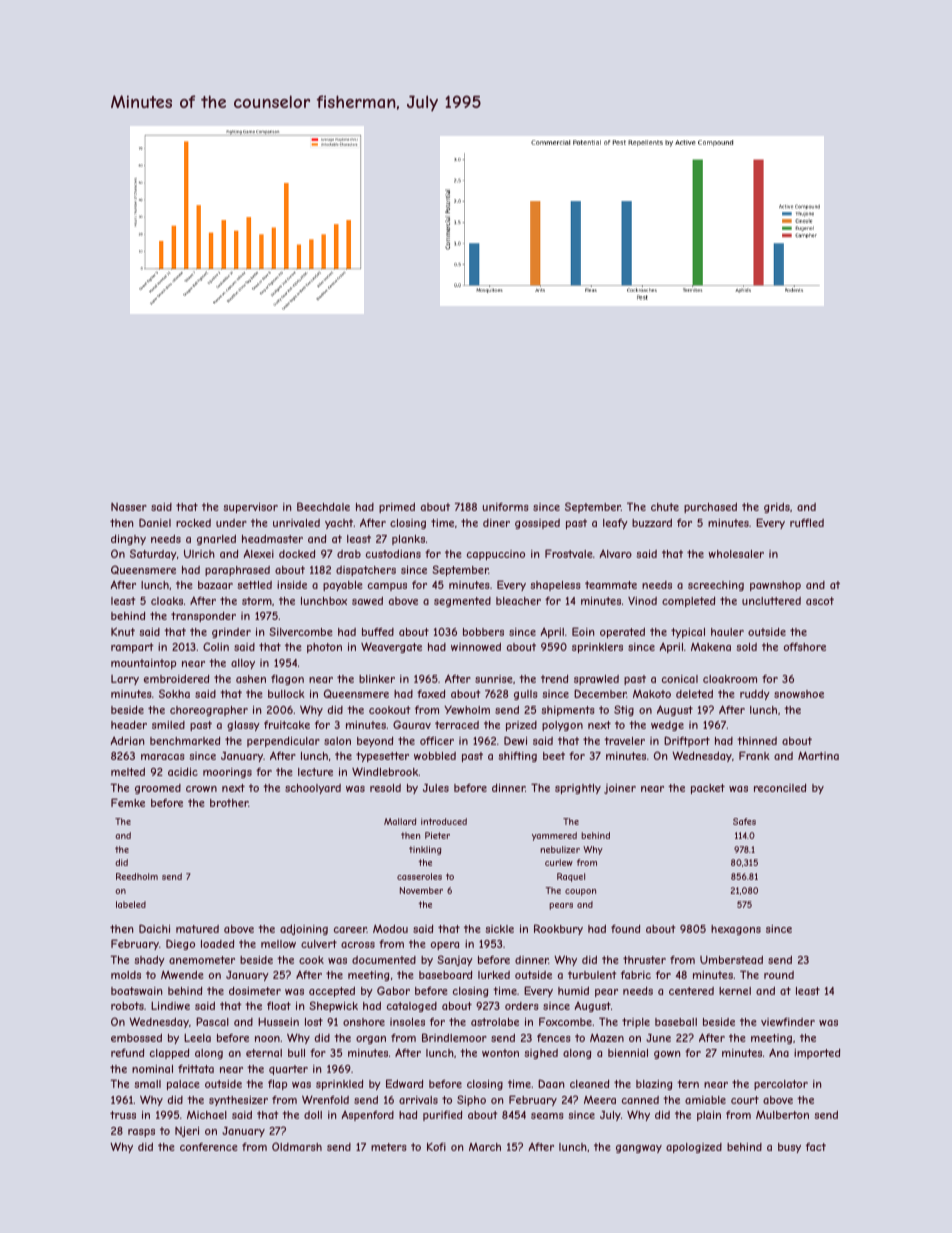 This screenshot has height=1233, width=952. Describe the element at coordinates (805, 647) in the screenshot. I see `offshore` at that location.
